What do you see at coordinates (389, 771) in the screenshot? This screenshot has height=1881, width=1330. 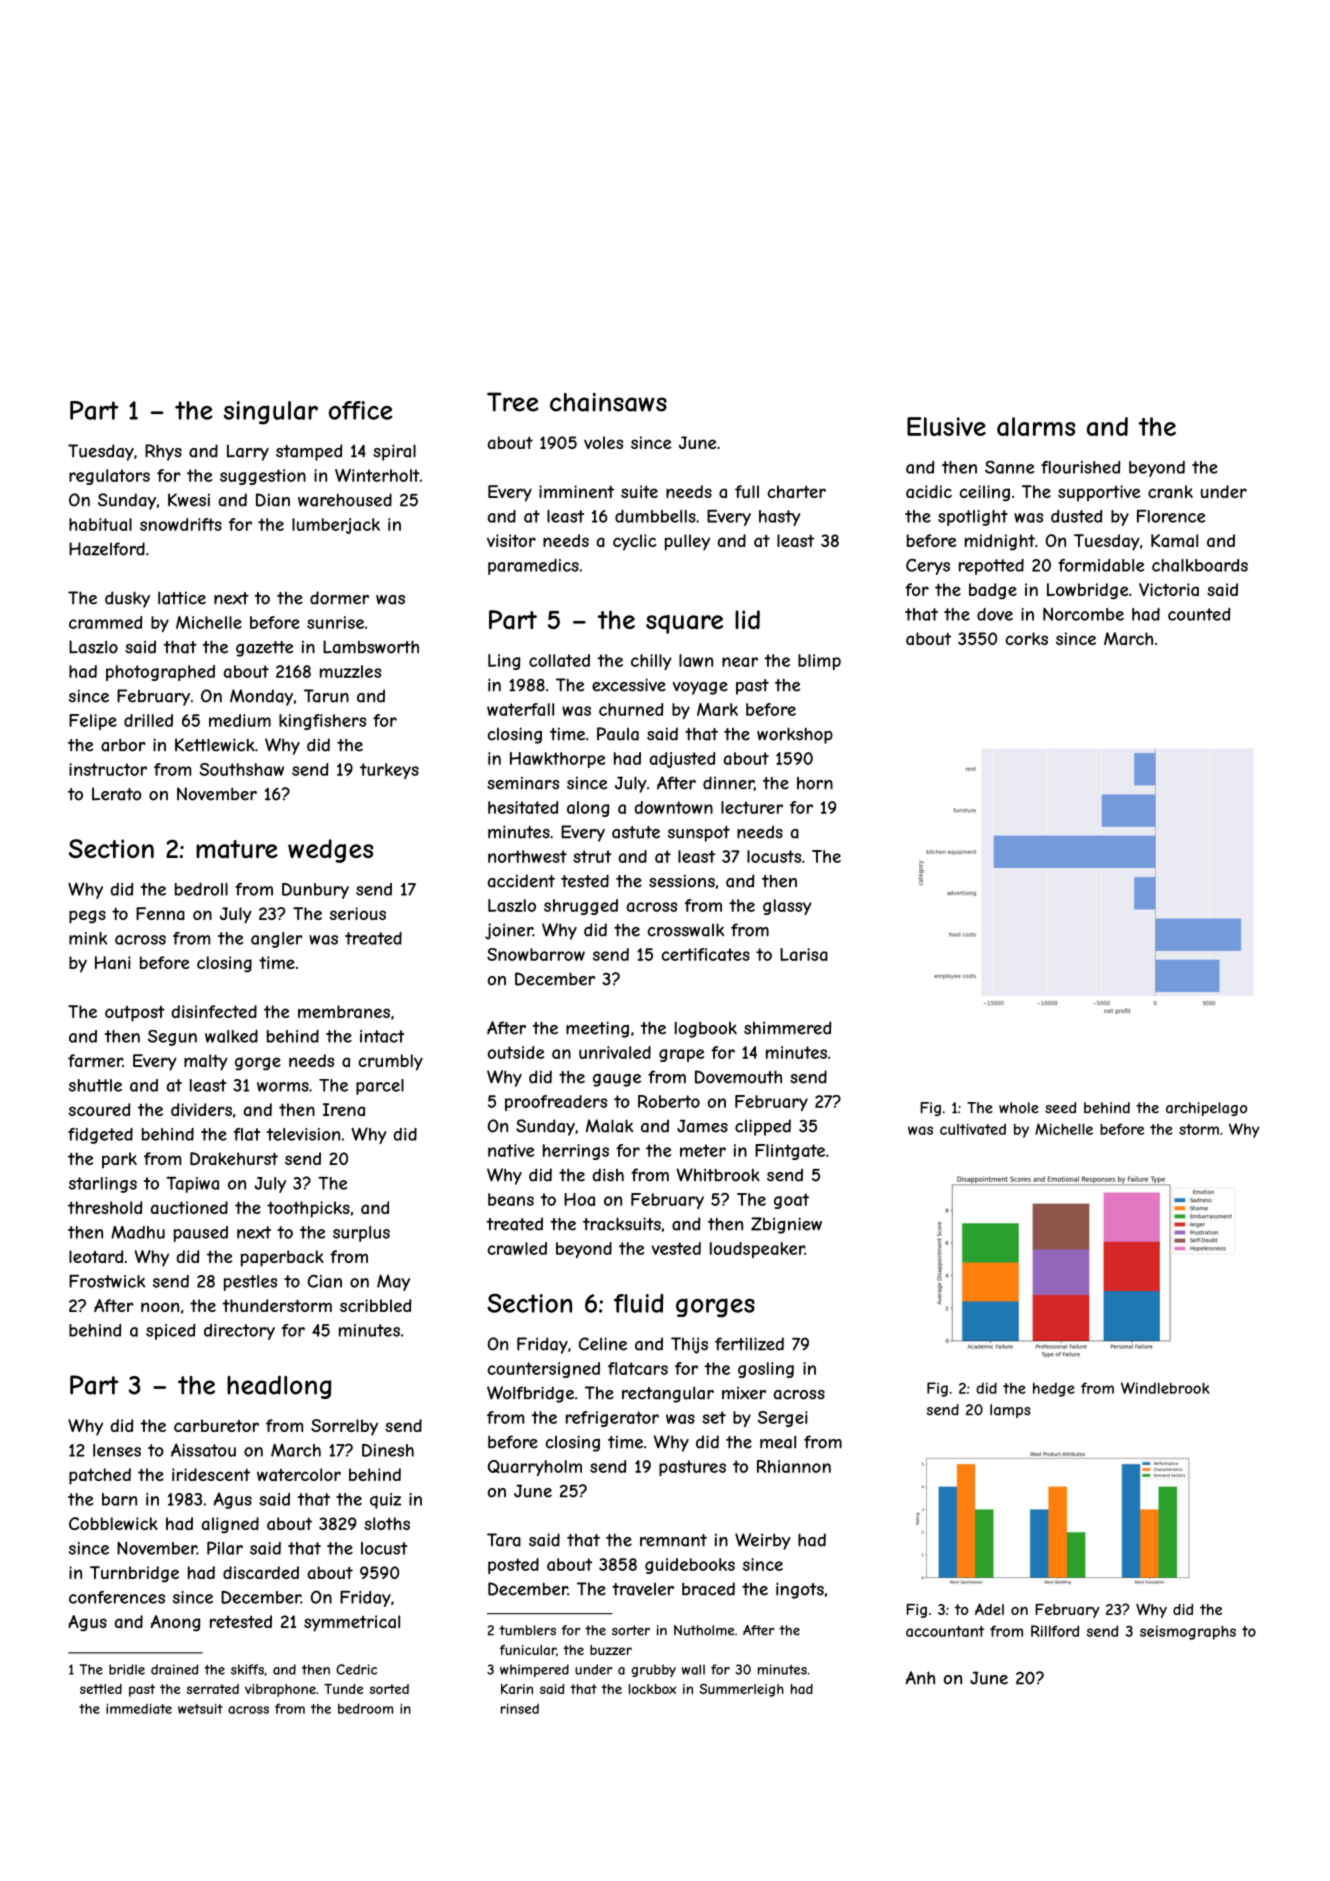 I see `turkeys` at bounding box center [389, 771].
